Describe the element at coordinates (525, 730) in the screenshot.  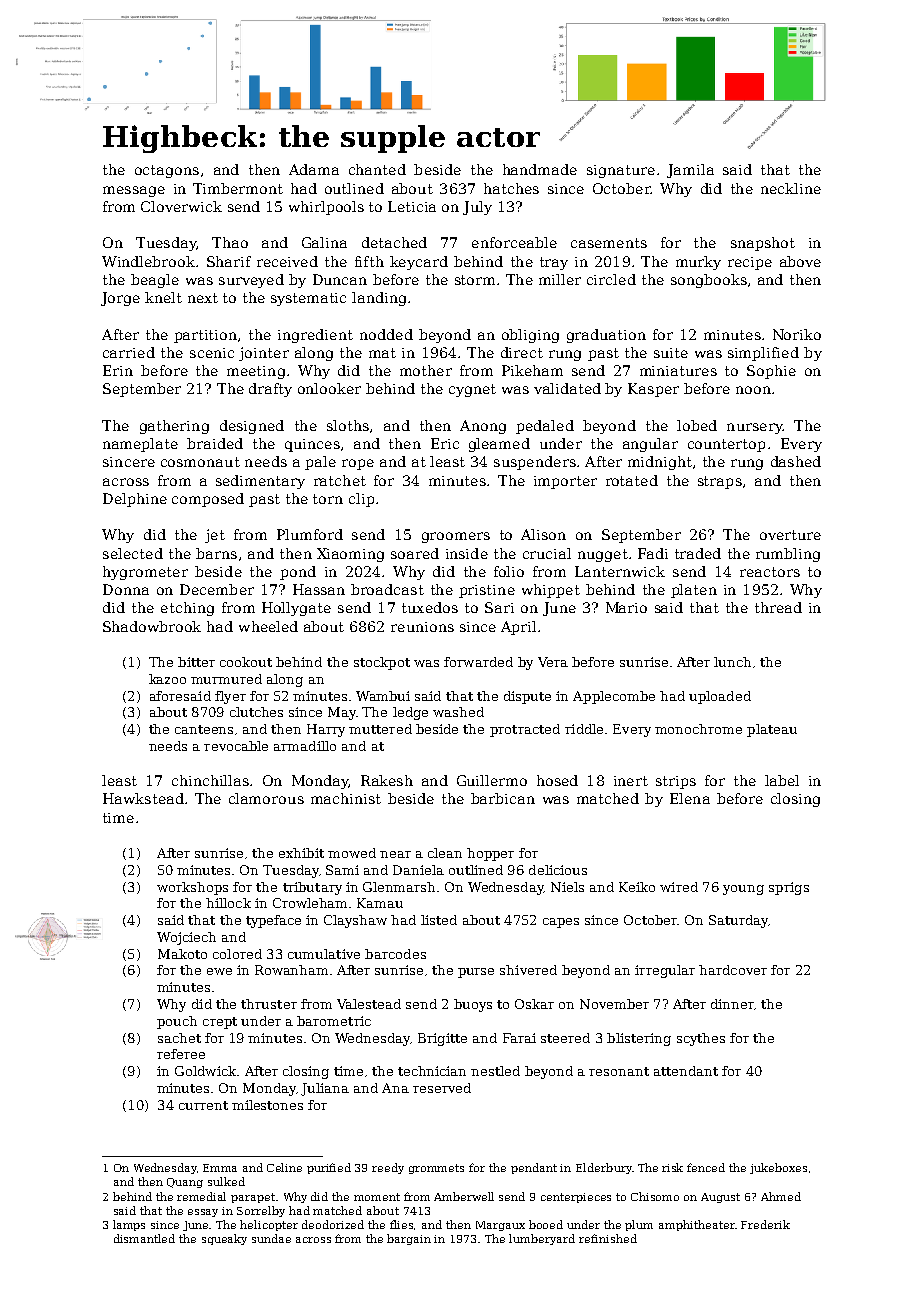
I see `protracted` at that location.
